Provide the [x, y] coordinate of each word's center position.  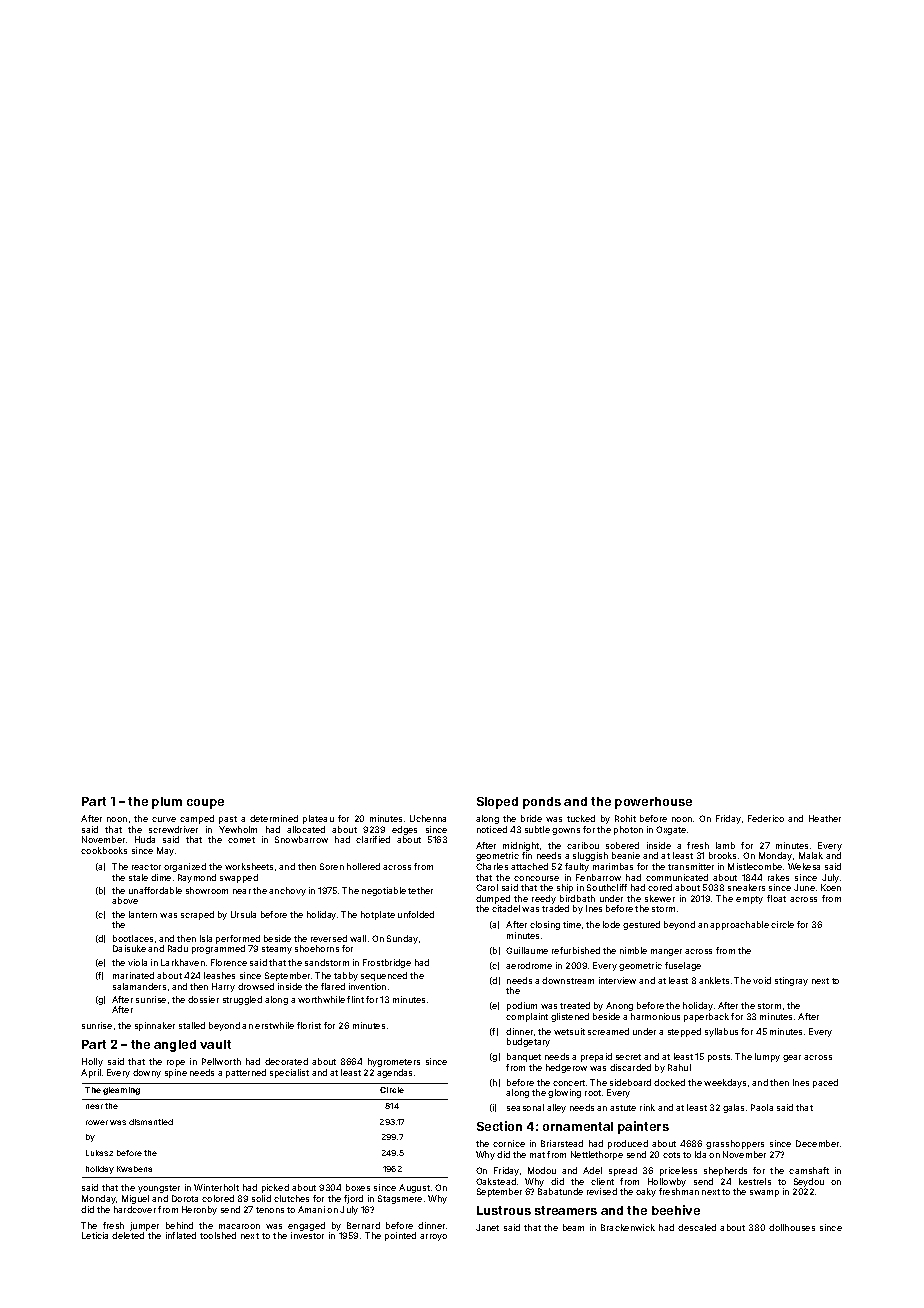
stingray [791, 981]
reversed [329, 938]
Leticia [95, 1235]
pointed [400, 1236]
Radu [178, 948]
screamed [608, 1031]
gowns [566, 831]
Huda [145, 839]
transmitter [691, 866]
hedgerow [566, 1068]
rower [97, 1122]
